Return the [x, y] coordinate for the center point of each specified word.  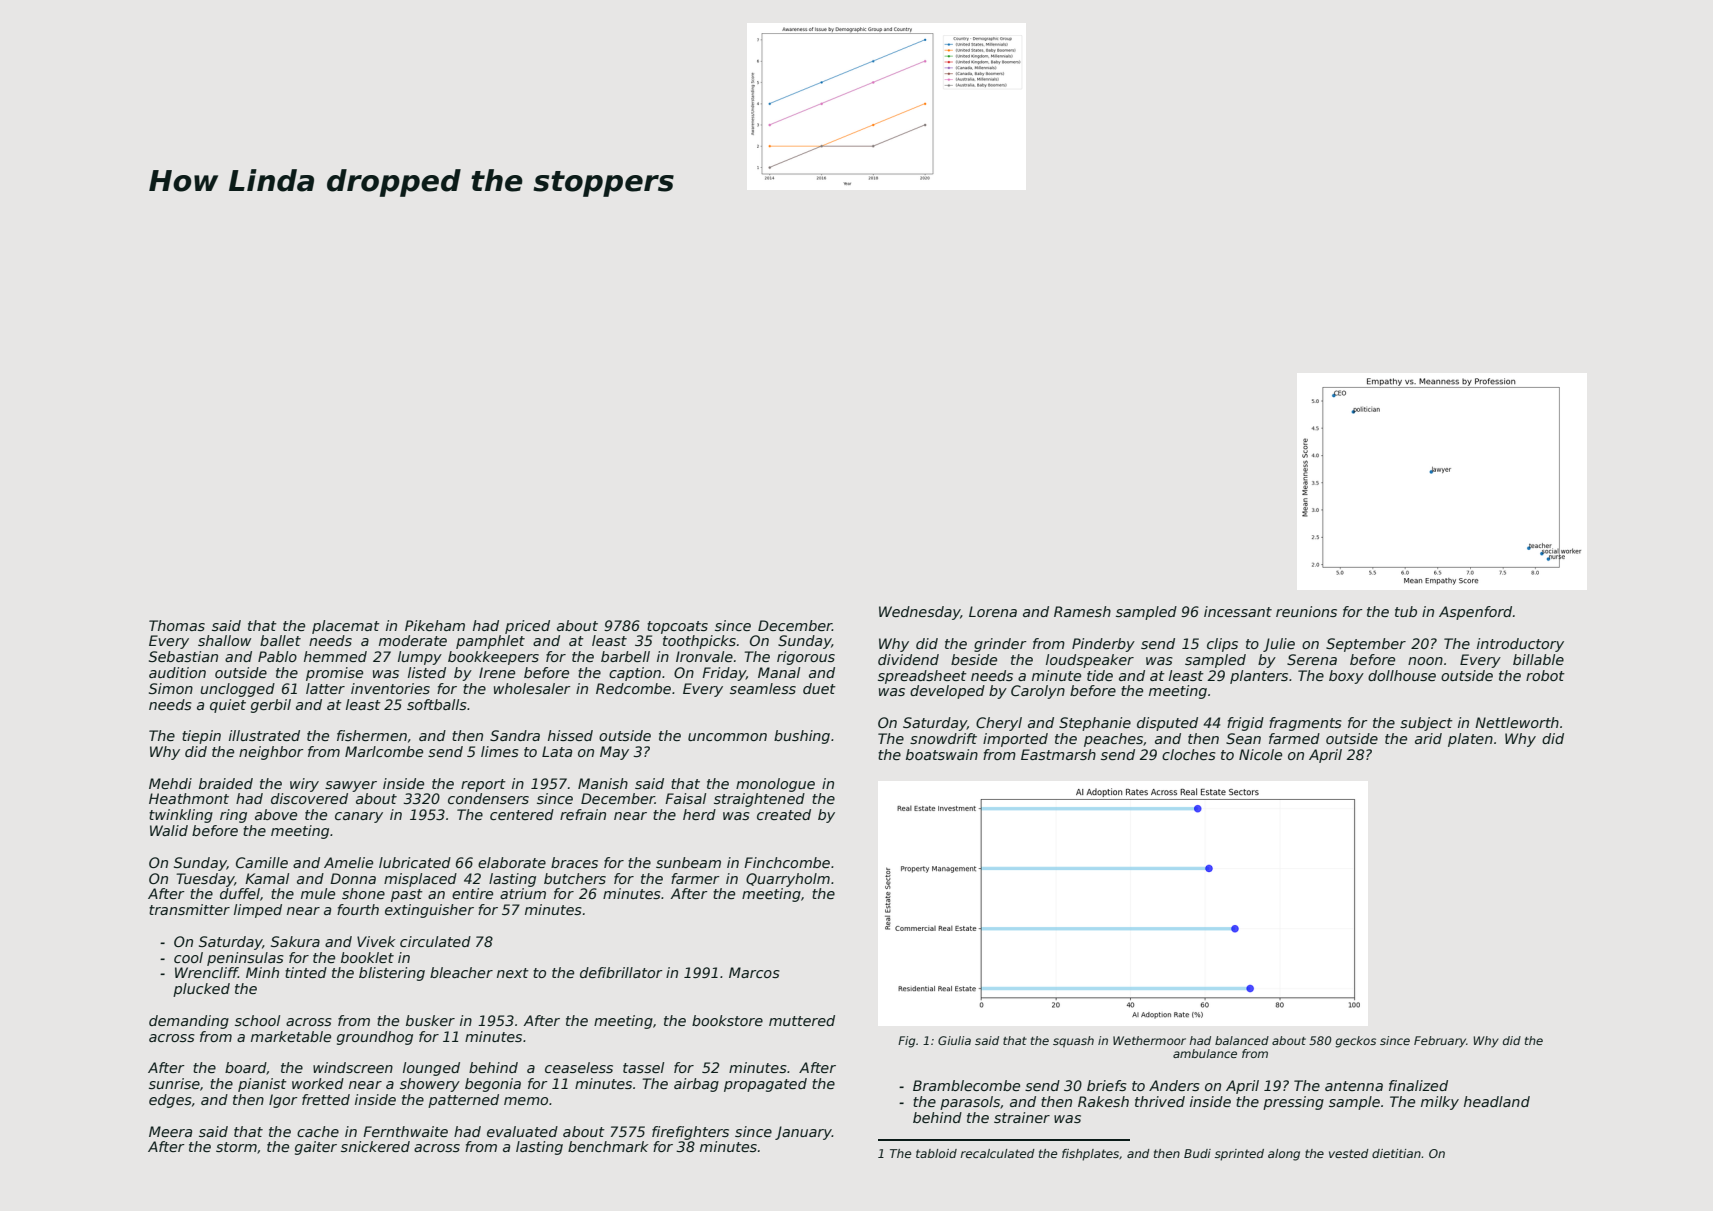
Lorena [993, 611]
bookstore [727, 1020]
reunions [1306, 611]
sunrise [174, 1083]
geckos [1355, 1042]
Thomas [177, 625]
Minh [262, 972]
